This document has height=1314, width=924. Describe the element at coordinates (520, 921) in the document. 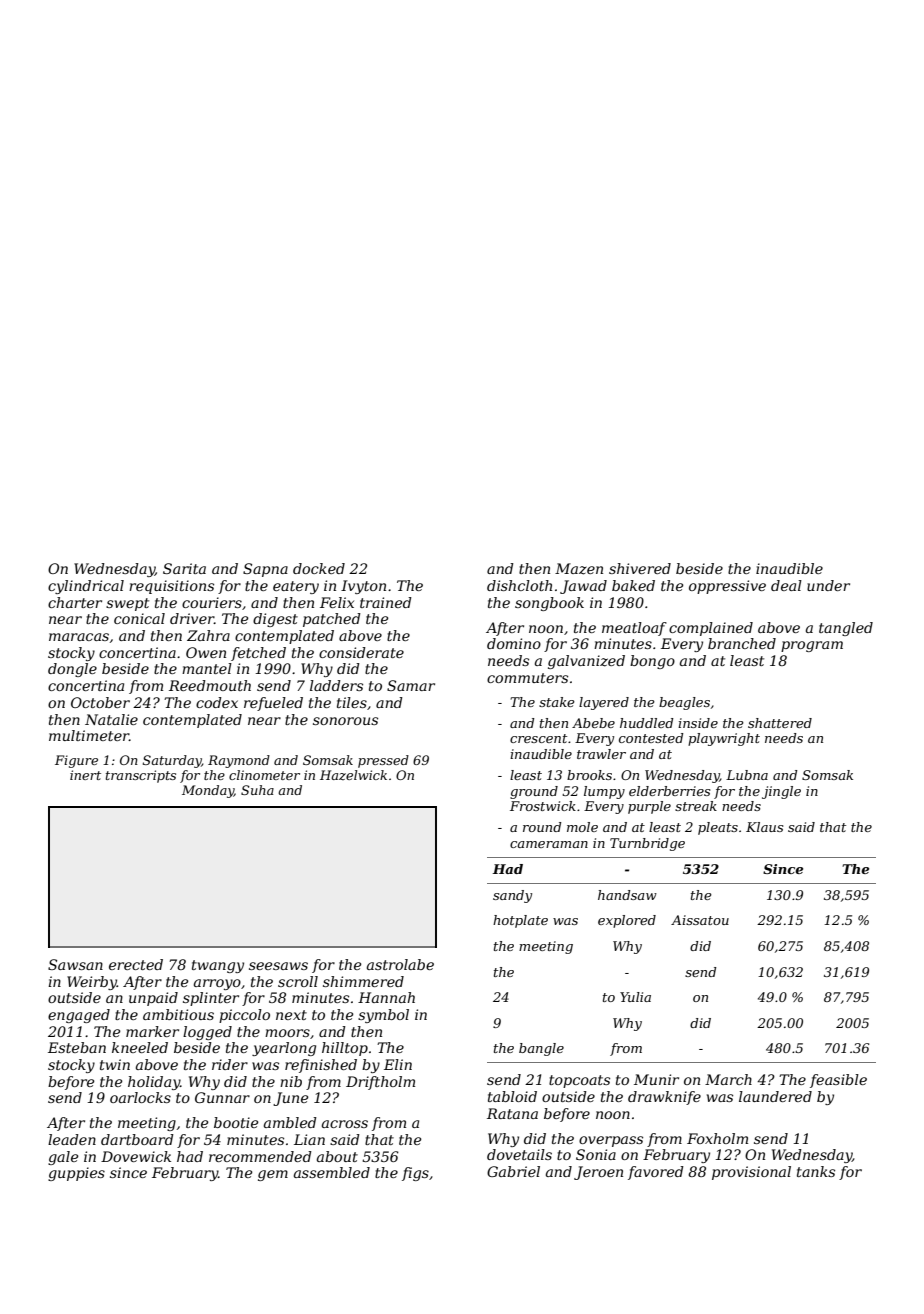

I see `hotplate` at that location.
